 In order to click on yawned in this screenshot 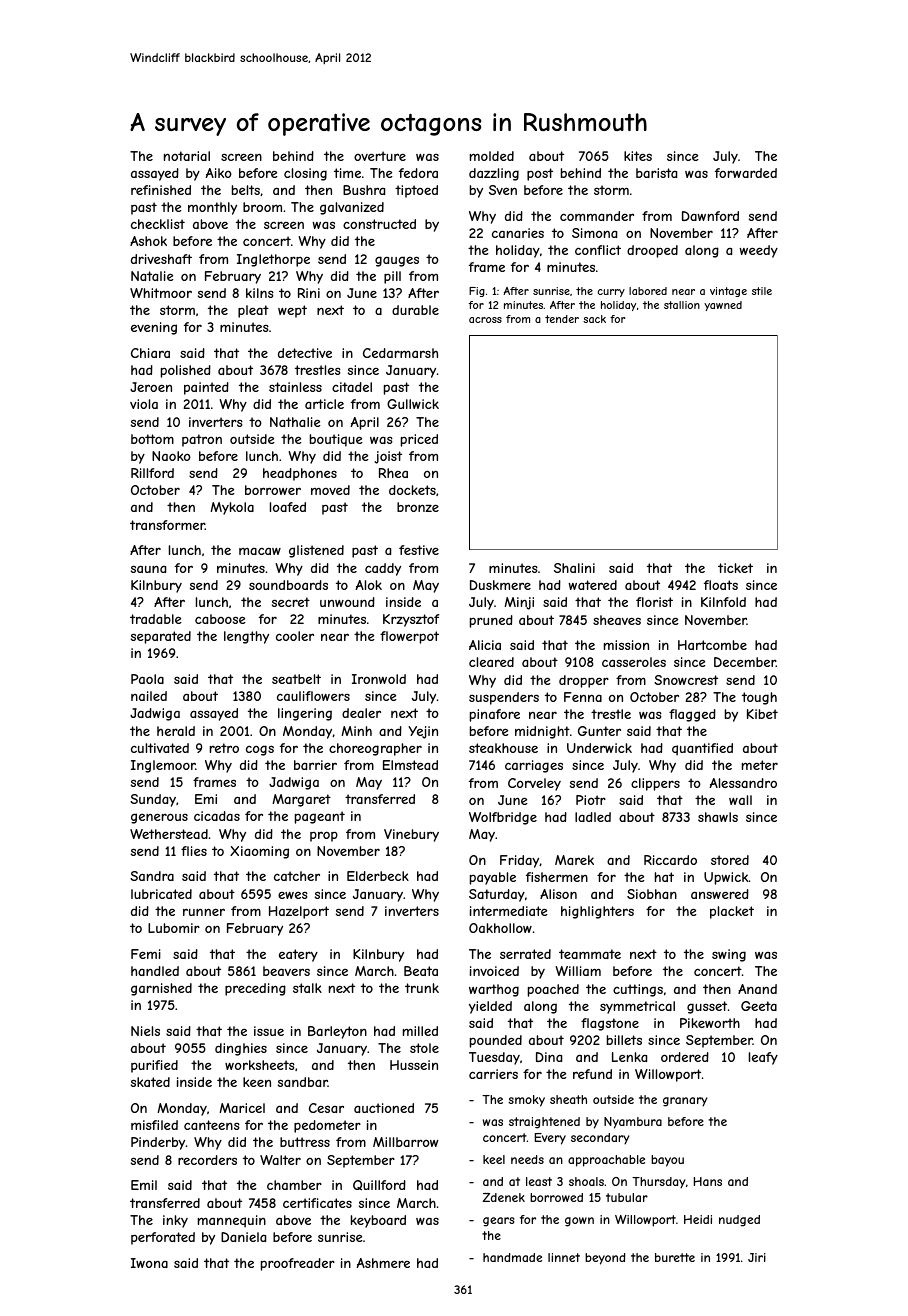, I will do `click(723, 306)`.
